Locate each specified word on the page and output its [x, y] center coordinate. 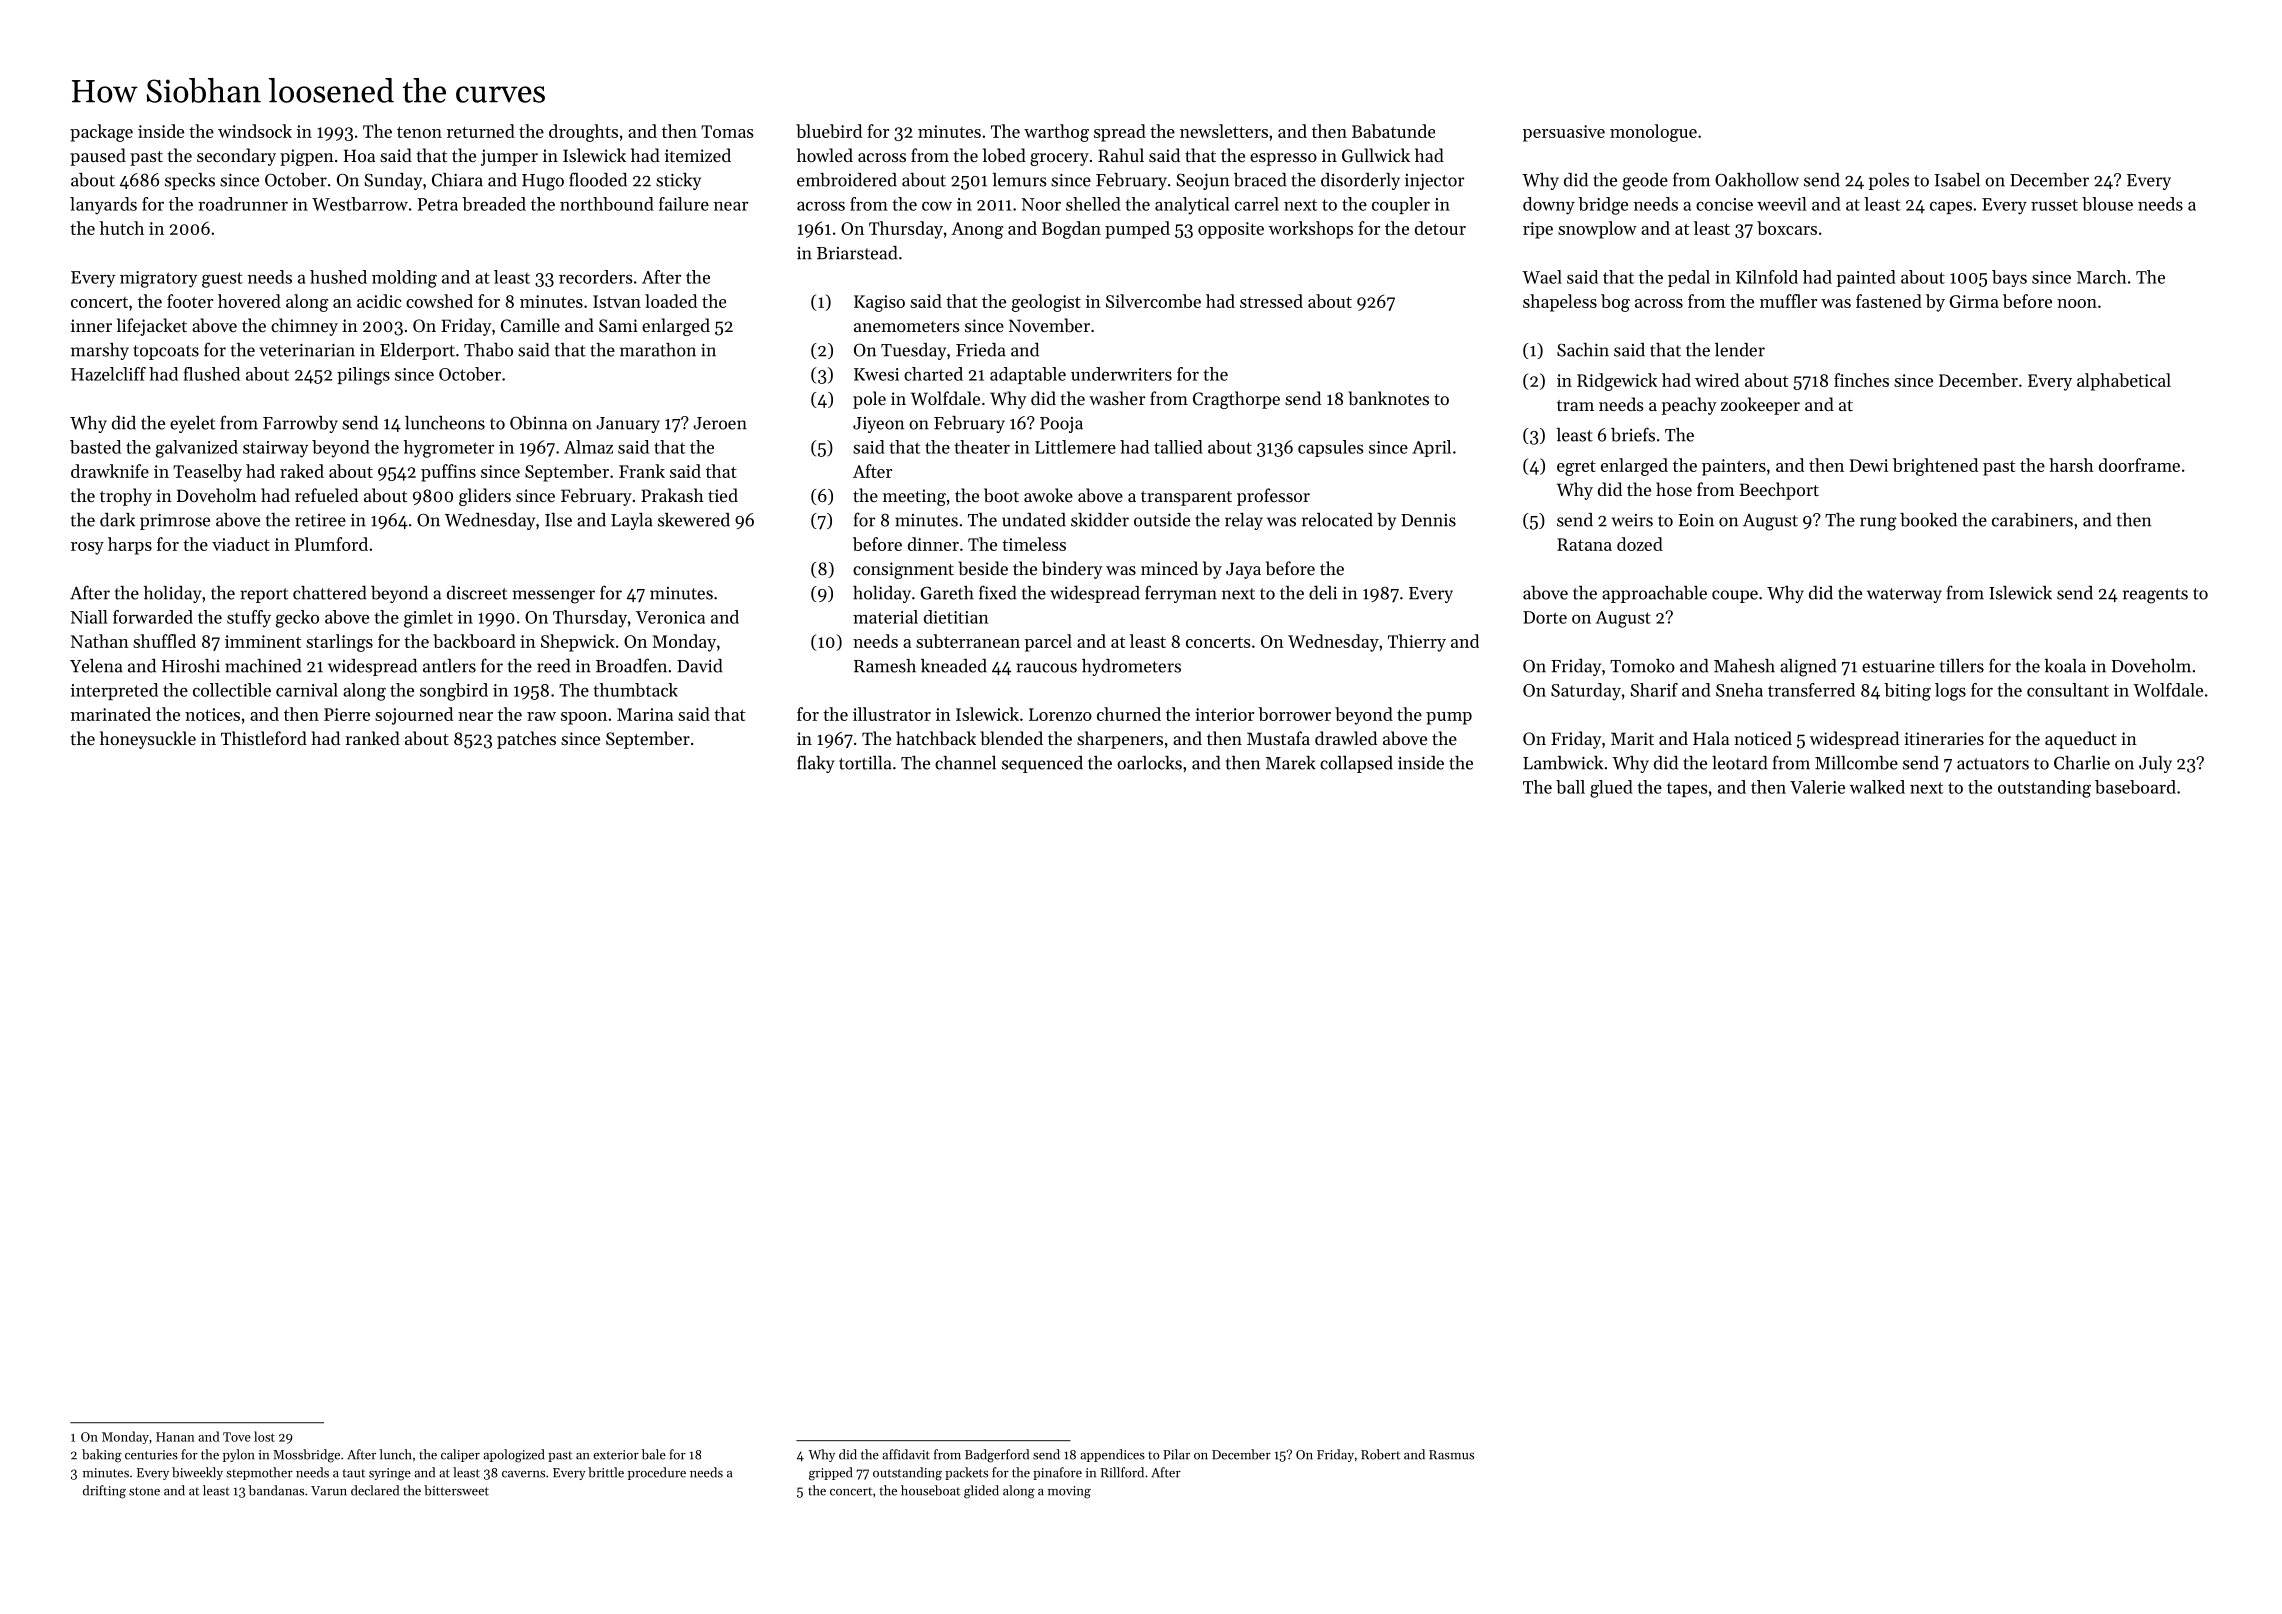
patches [526, 740]
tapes [1687, 789]
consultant [2068, 690]
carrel [1257, 204]
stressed [1271, 301]
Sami [618, 325]
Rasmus [1451, 1455]
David [700, 666]
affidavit [906, 1454]
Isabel [1957, 180]
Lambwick [1563, 763]
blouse [2107, 204]
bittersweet [456, 1490]
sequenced [1042, 764]
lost [264, 1436]
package [101, 133]
